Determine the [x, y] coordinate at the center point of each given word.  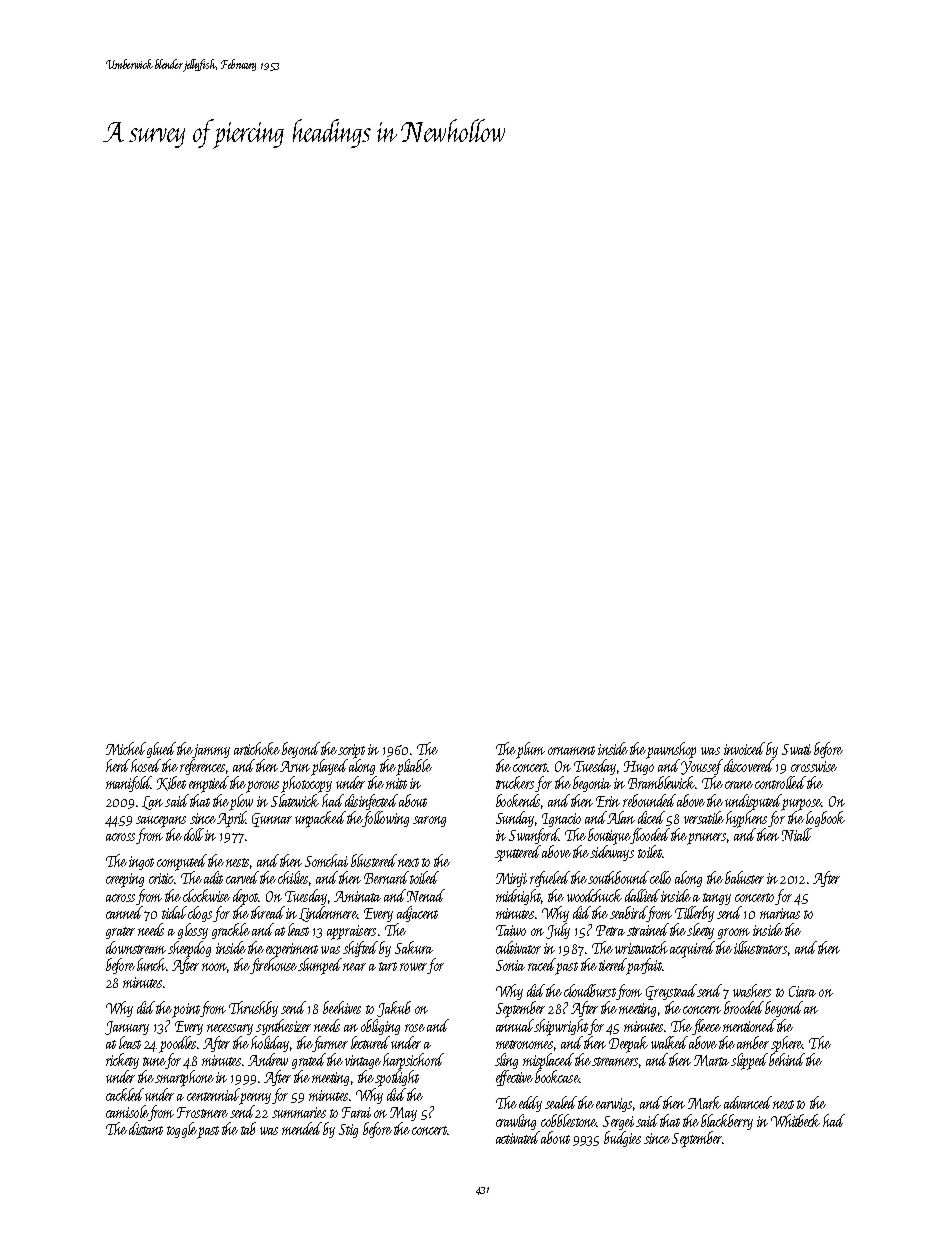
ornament [571, 750]
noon [215, 968]
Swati [796, 749]
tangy [717, 899]
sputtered [518, 853]
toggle [182, 1130]
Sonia [510, 965]
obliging [380, 1027]
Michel [126, 748]
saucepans [161, 822]
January [127, 1028]
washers [752, 990]
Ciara [802, 991]
